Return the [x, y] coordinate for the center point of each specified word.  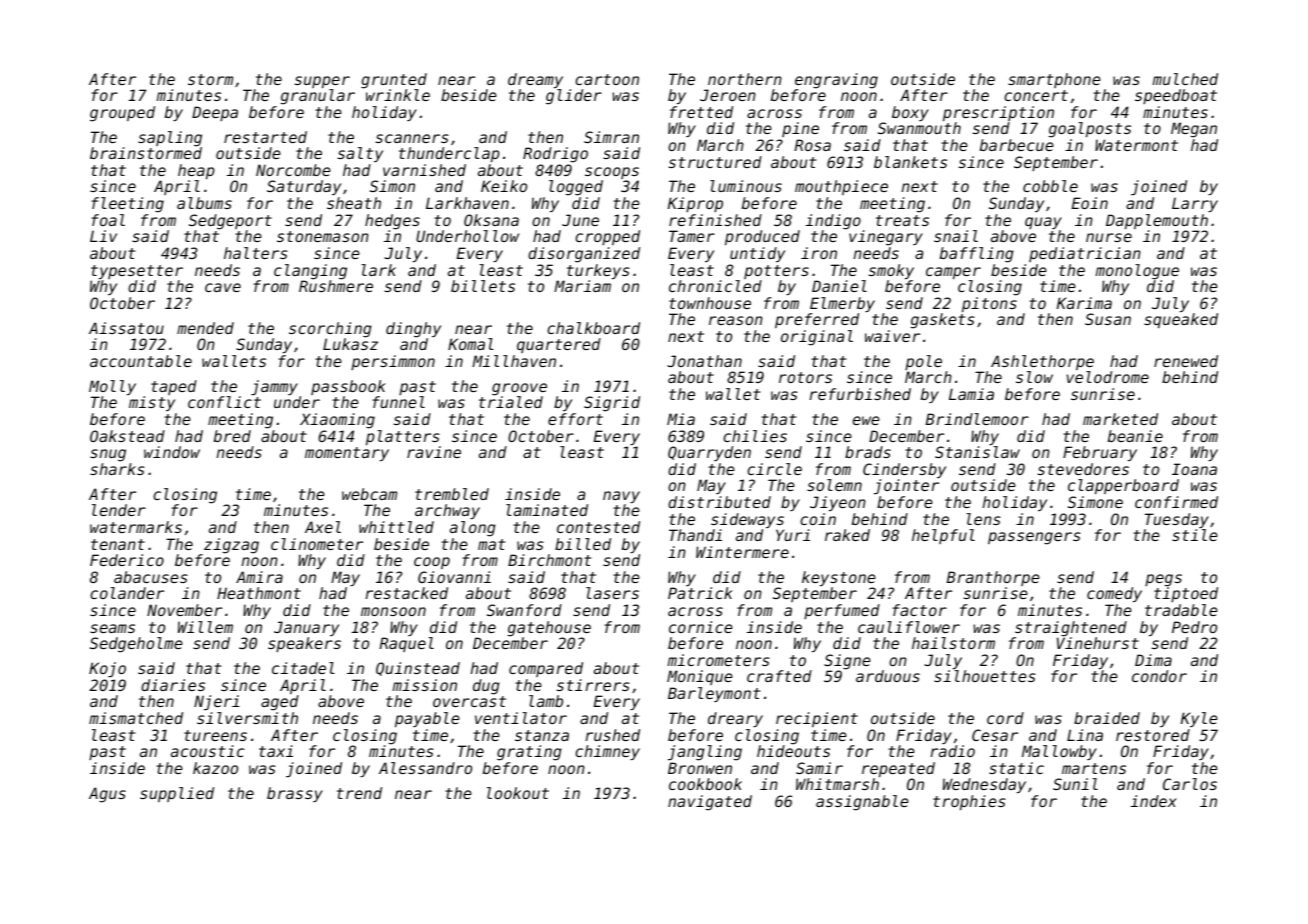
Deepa [215, 113]
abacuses [151, 577]
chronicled [715, 286]
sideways [747, 520]
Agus [107, 795]
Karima [1084, 303]
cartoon [607, 79]
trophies [969, 802]
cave [223, 287]
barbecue [1017, 145]
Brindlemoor [977, 419]
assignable [862, 803]
